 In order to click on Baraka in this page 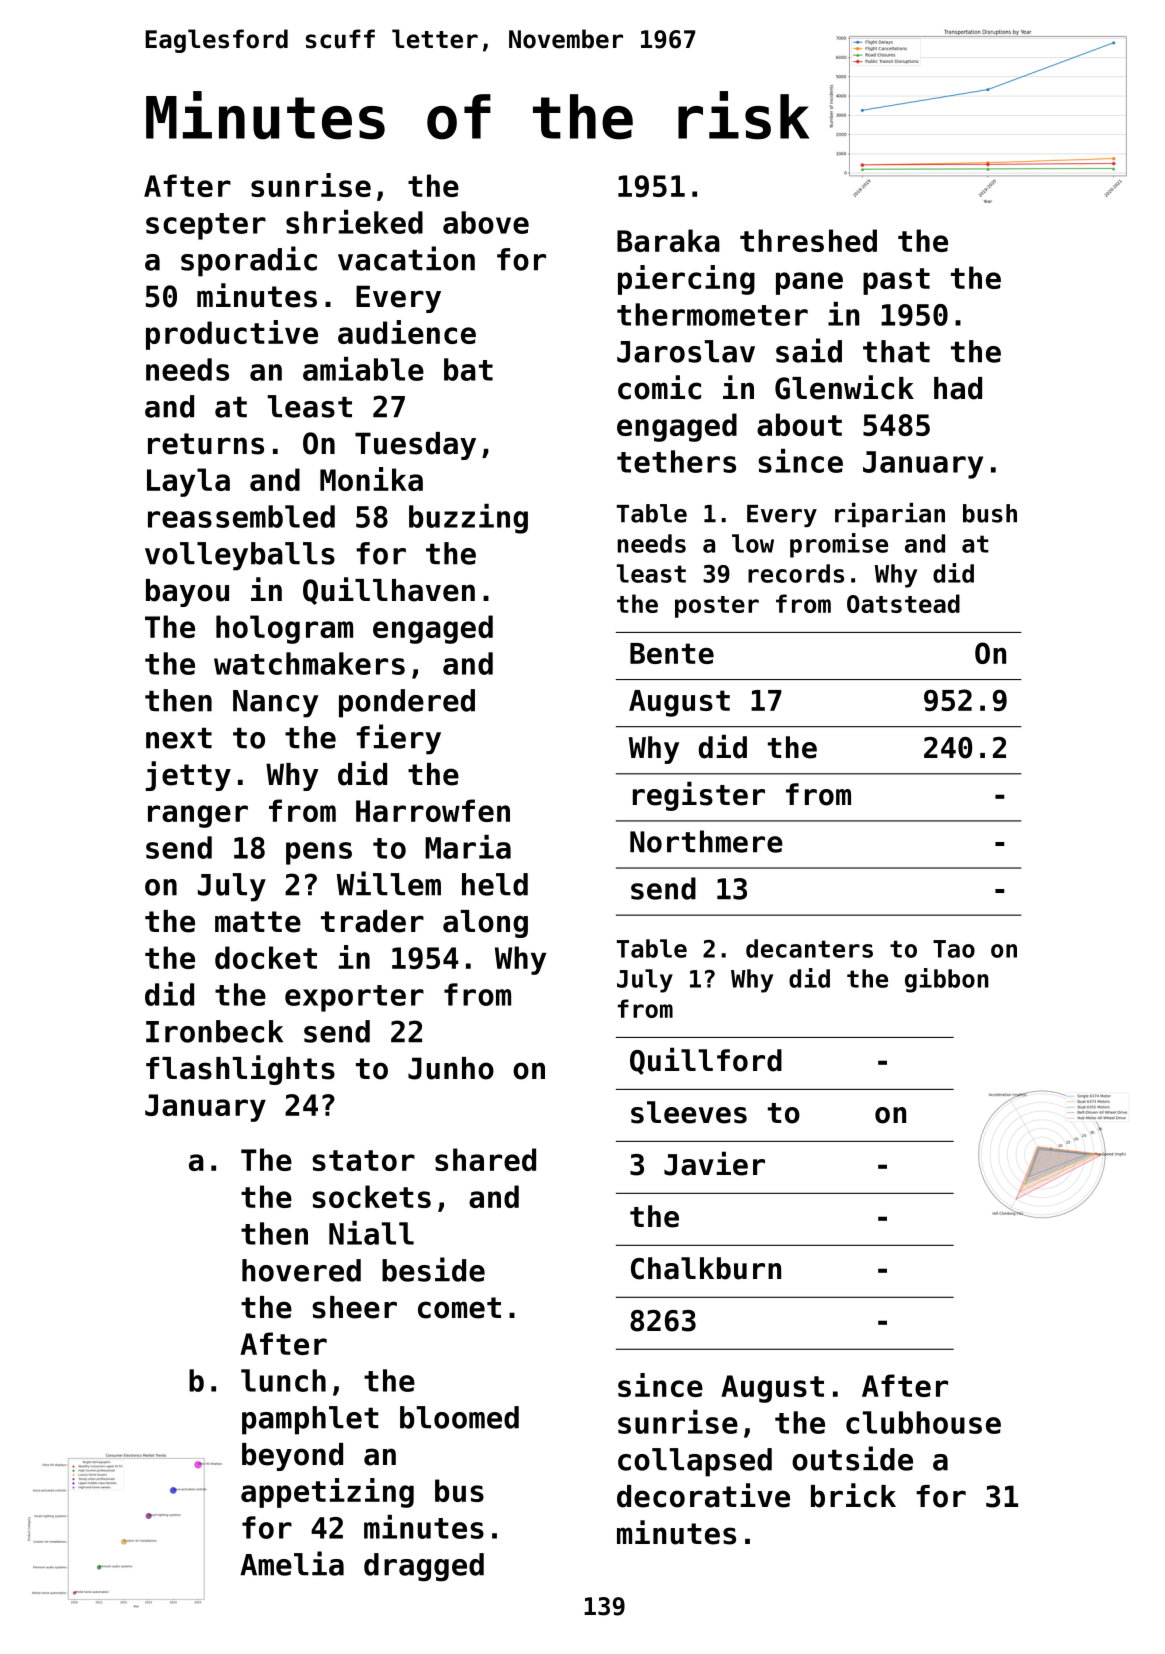, I will do `click(668, 240)`.
